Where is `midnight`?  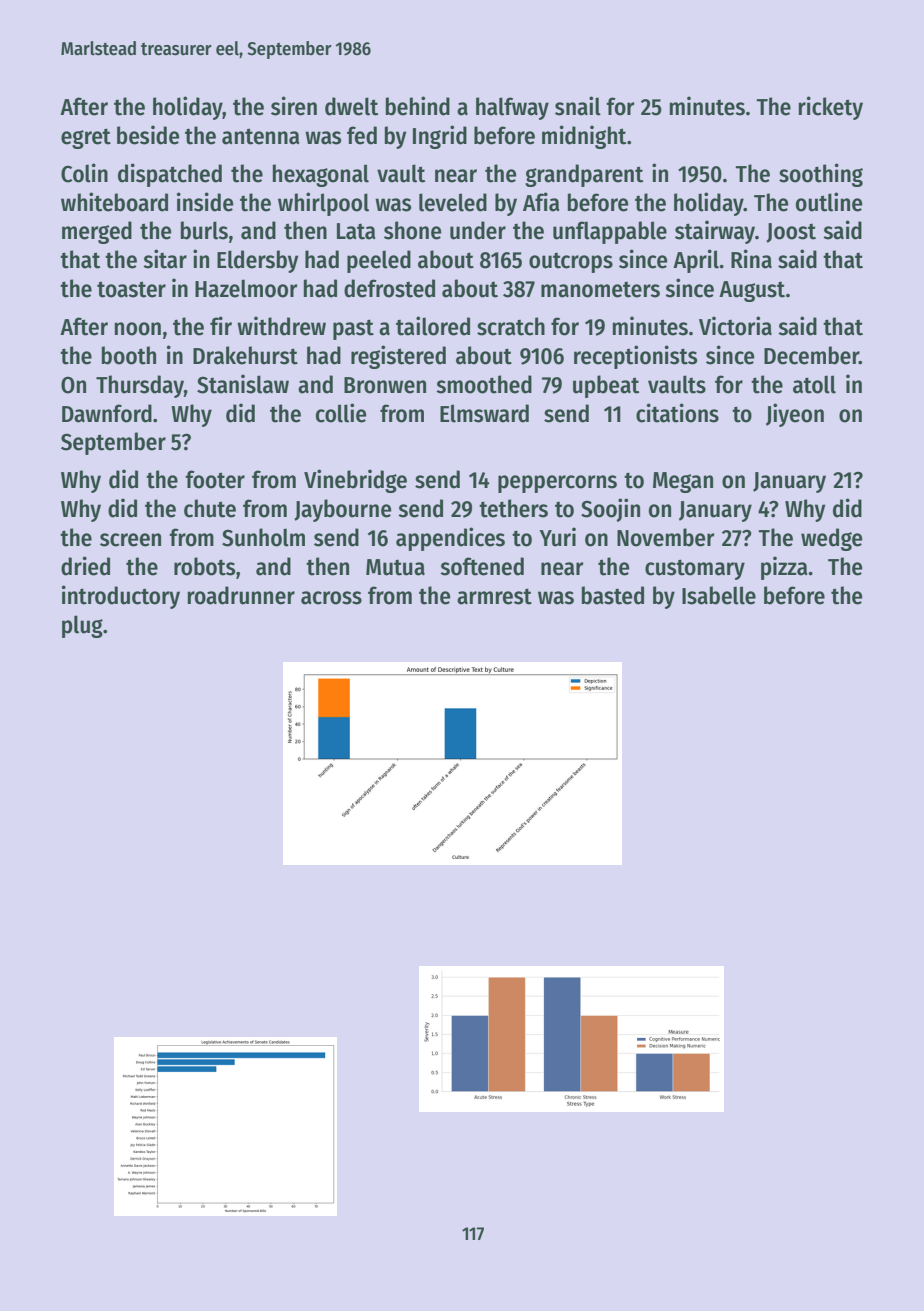 midnight is located at coordinates (584, 137).
